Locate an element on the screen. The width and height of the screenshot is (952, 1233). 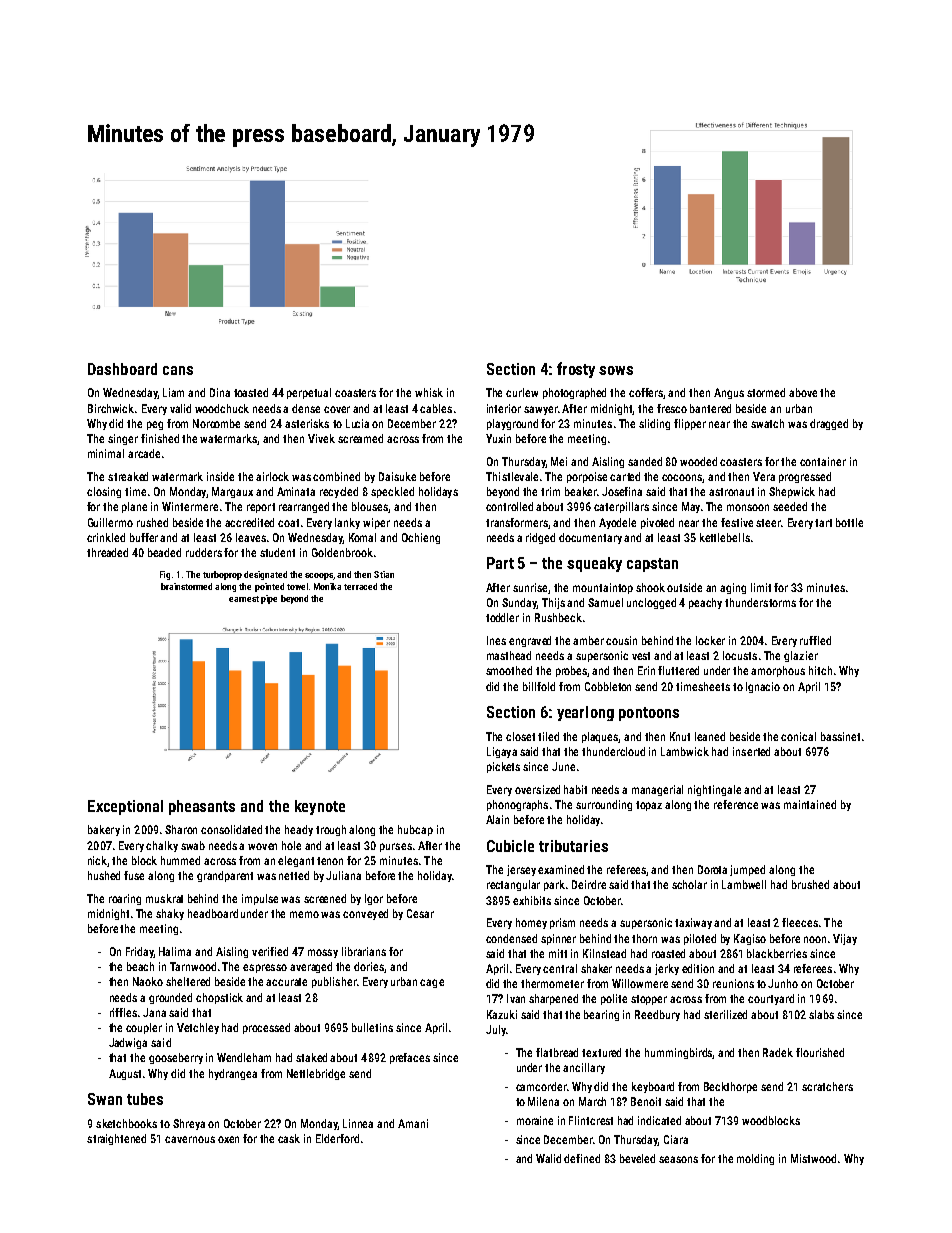
Ochieng is located at coordinates (421, 538).
